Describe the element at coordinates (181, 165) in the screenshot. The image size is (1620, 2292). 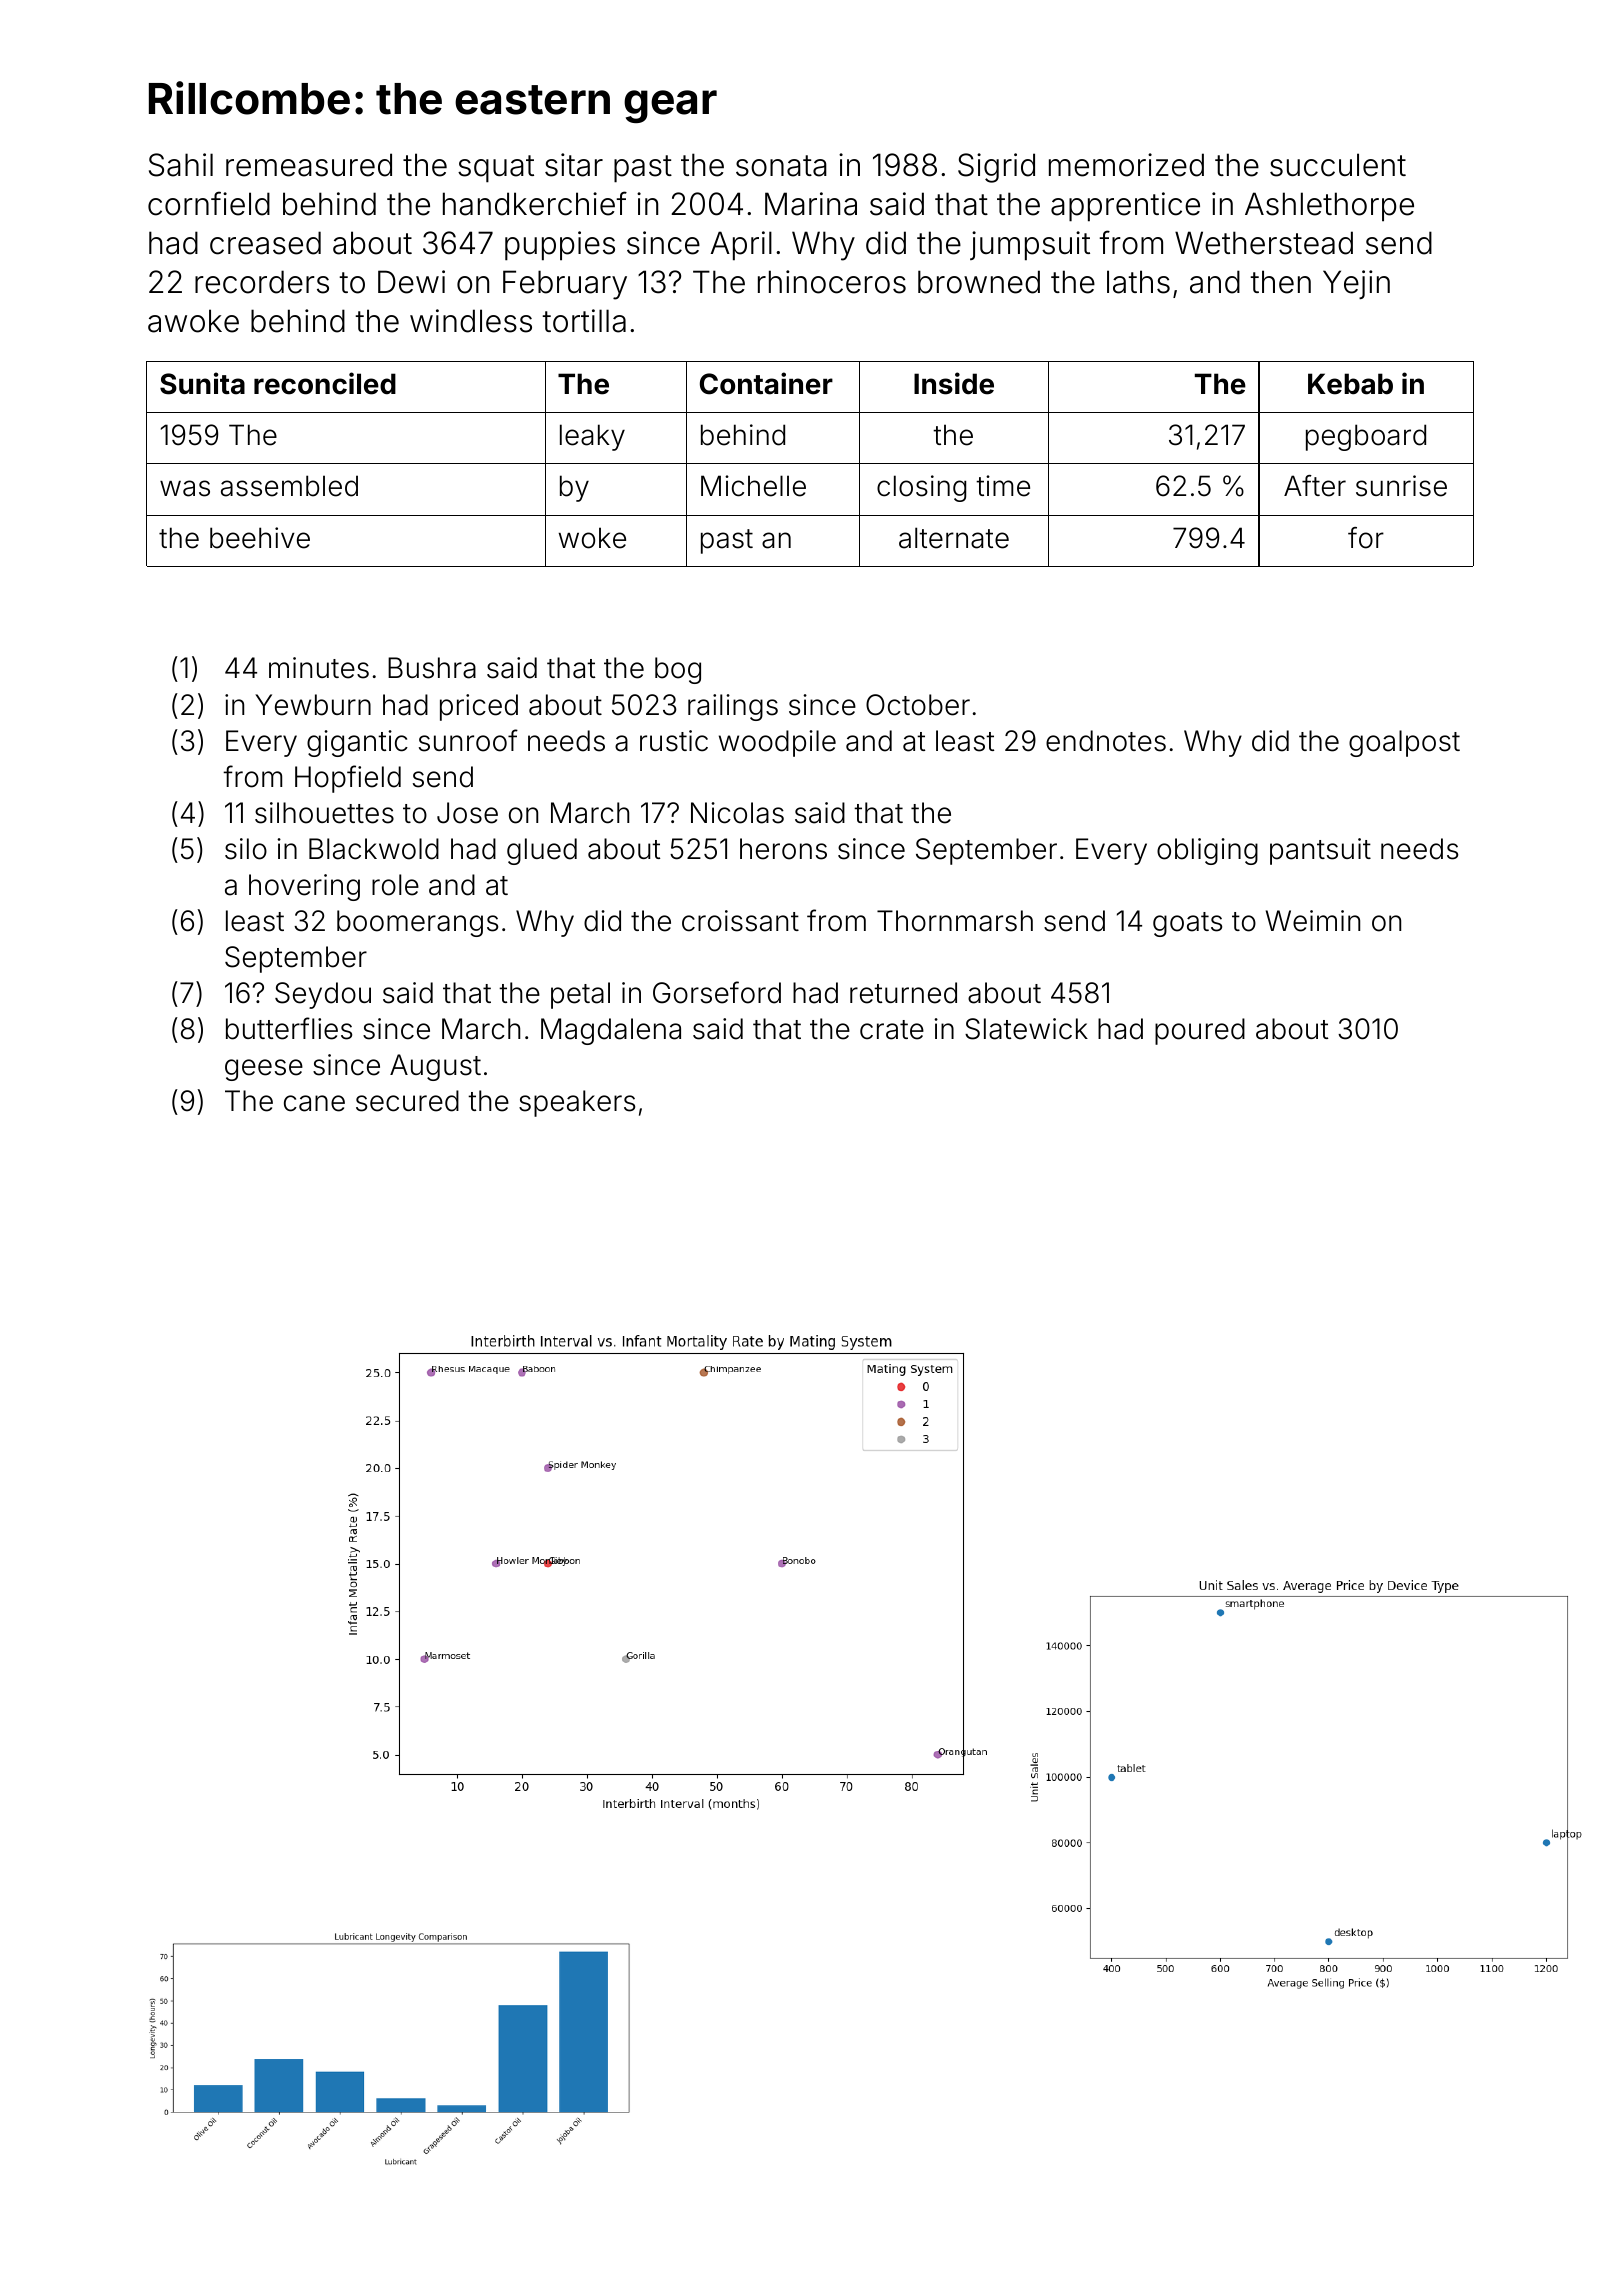
I see `Sahil` at that location.
